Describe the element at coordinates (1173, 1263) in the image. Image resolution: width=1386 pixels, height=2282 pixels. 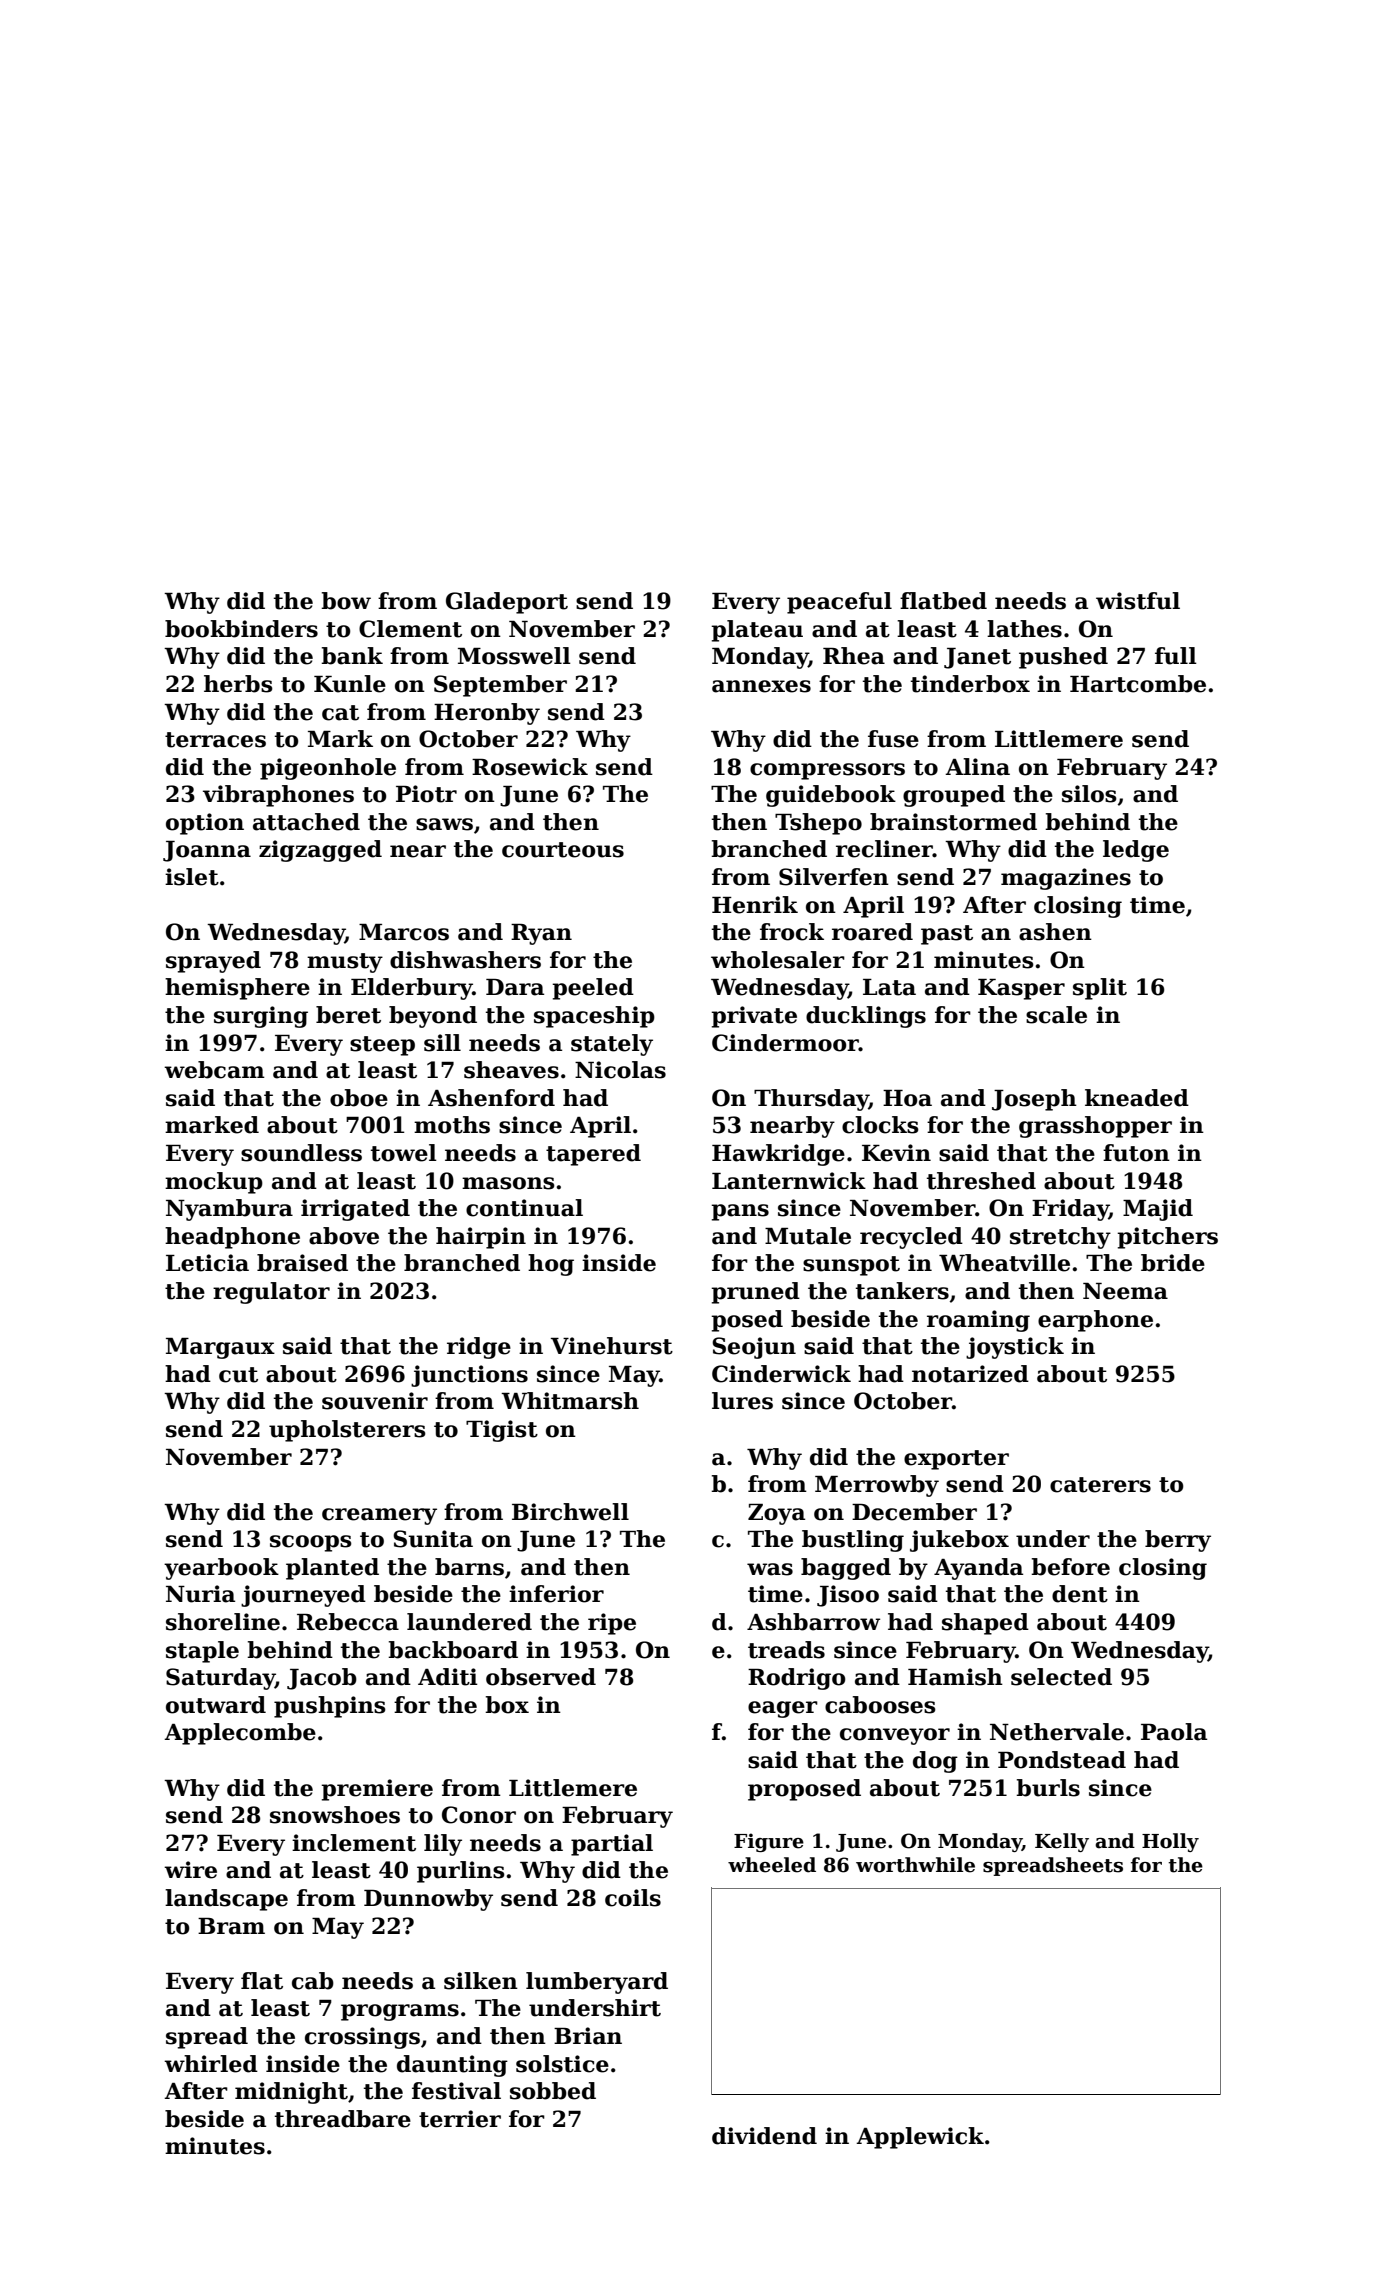
I see `bride` at that location.
